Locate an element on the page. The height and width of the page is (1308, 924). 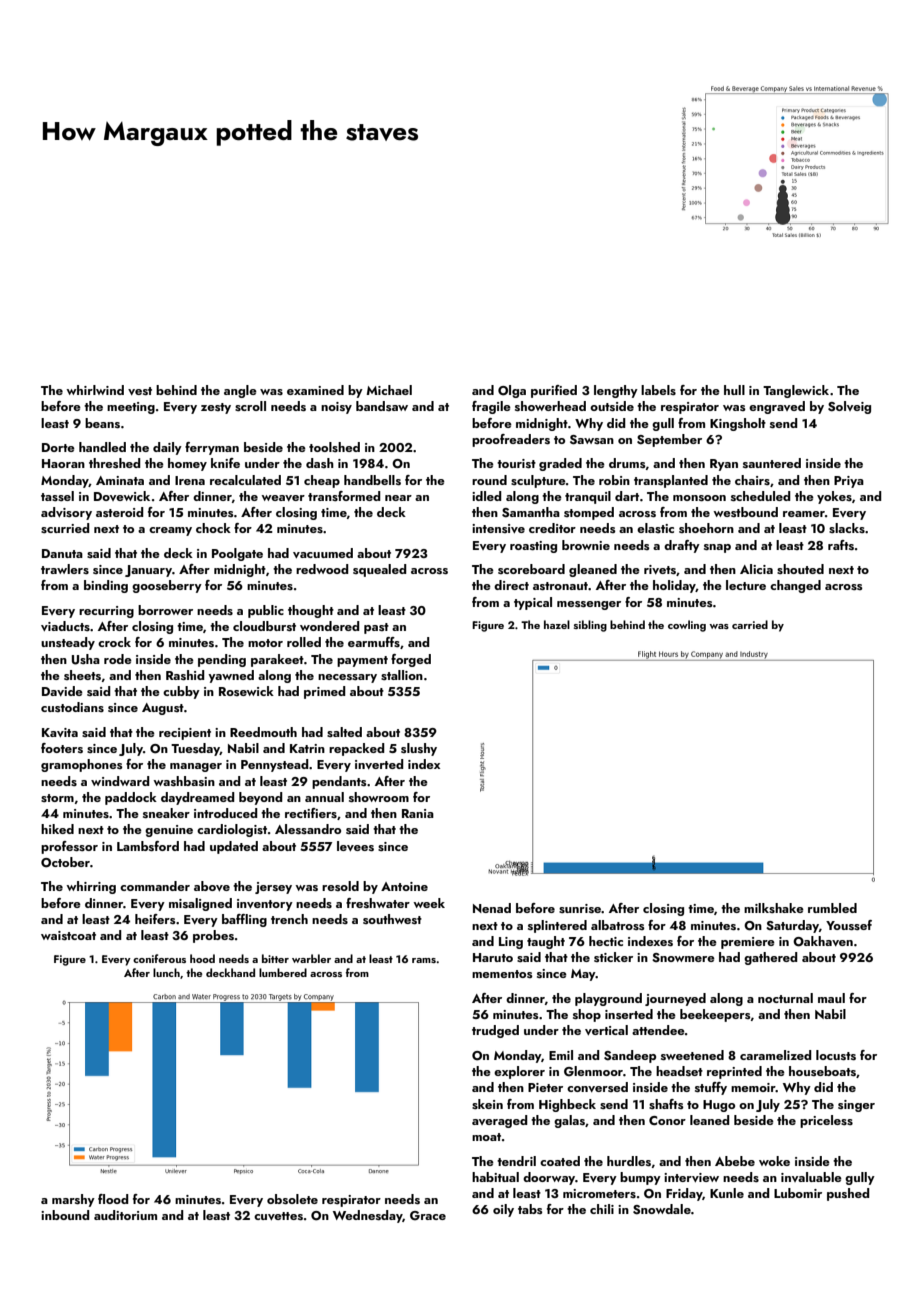
Michael is located at coordinates (389, 390).
